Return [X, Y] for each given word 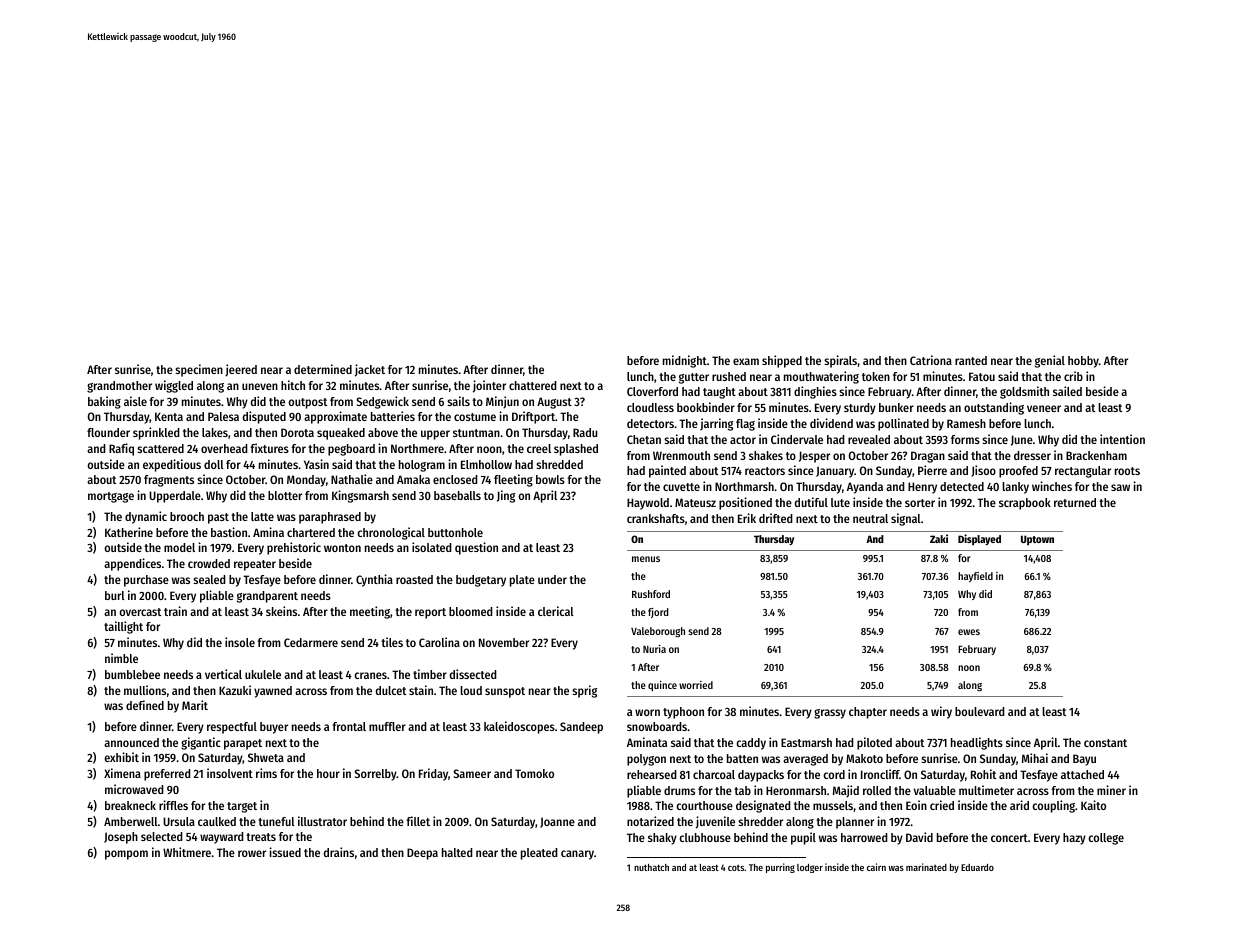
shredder [760, 821]
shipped [782, 361]
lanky [1015, 488]
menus [646, 559]
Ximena [122, 773]
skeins [281, 611]
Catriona [931, 360]
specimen [199, 370]
